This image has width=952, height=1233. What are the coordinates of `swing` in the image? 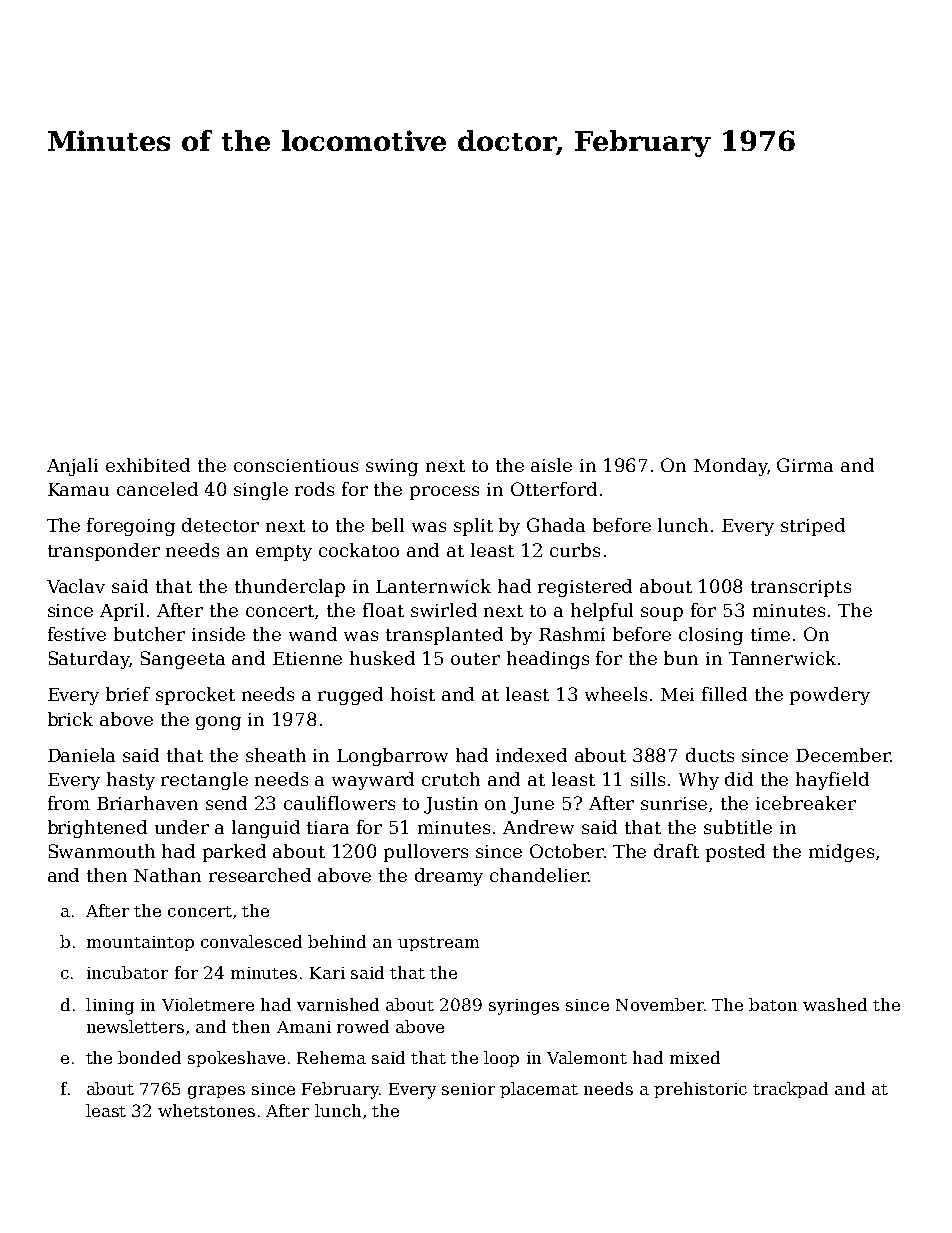 It's located at (392, 467).
